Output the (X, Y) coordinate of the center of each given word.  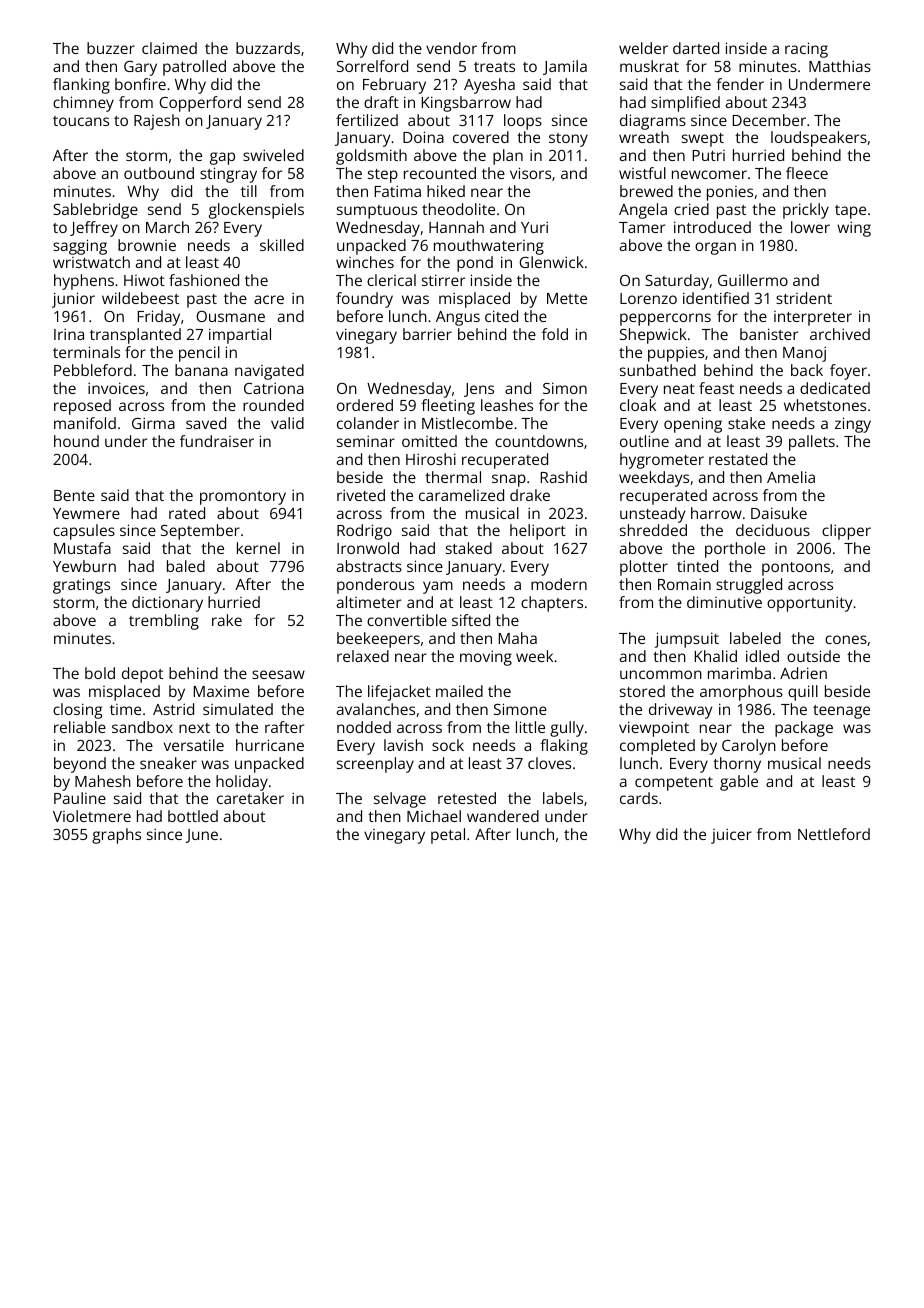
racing (806, 50)
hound (76, 441)
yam (438, 587)
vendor (451, 48)
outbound (159, 173)
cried (691, 209)
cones (846, 639)
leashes (507, 405)
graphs (116, 836)
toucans (81, 121)
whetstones (825, 405)
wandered (503, 816)
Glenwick (551, 262)
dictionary (167, 604)
